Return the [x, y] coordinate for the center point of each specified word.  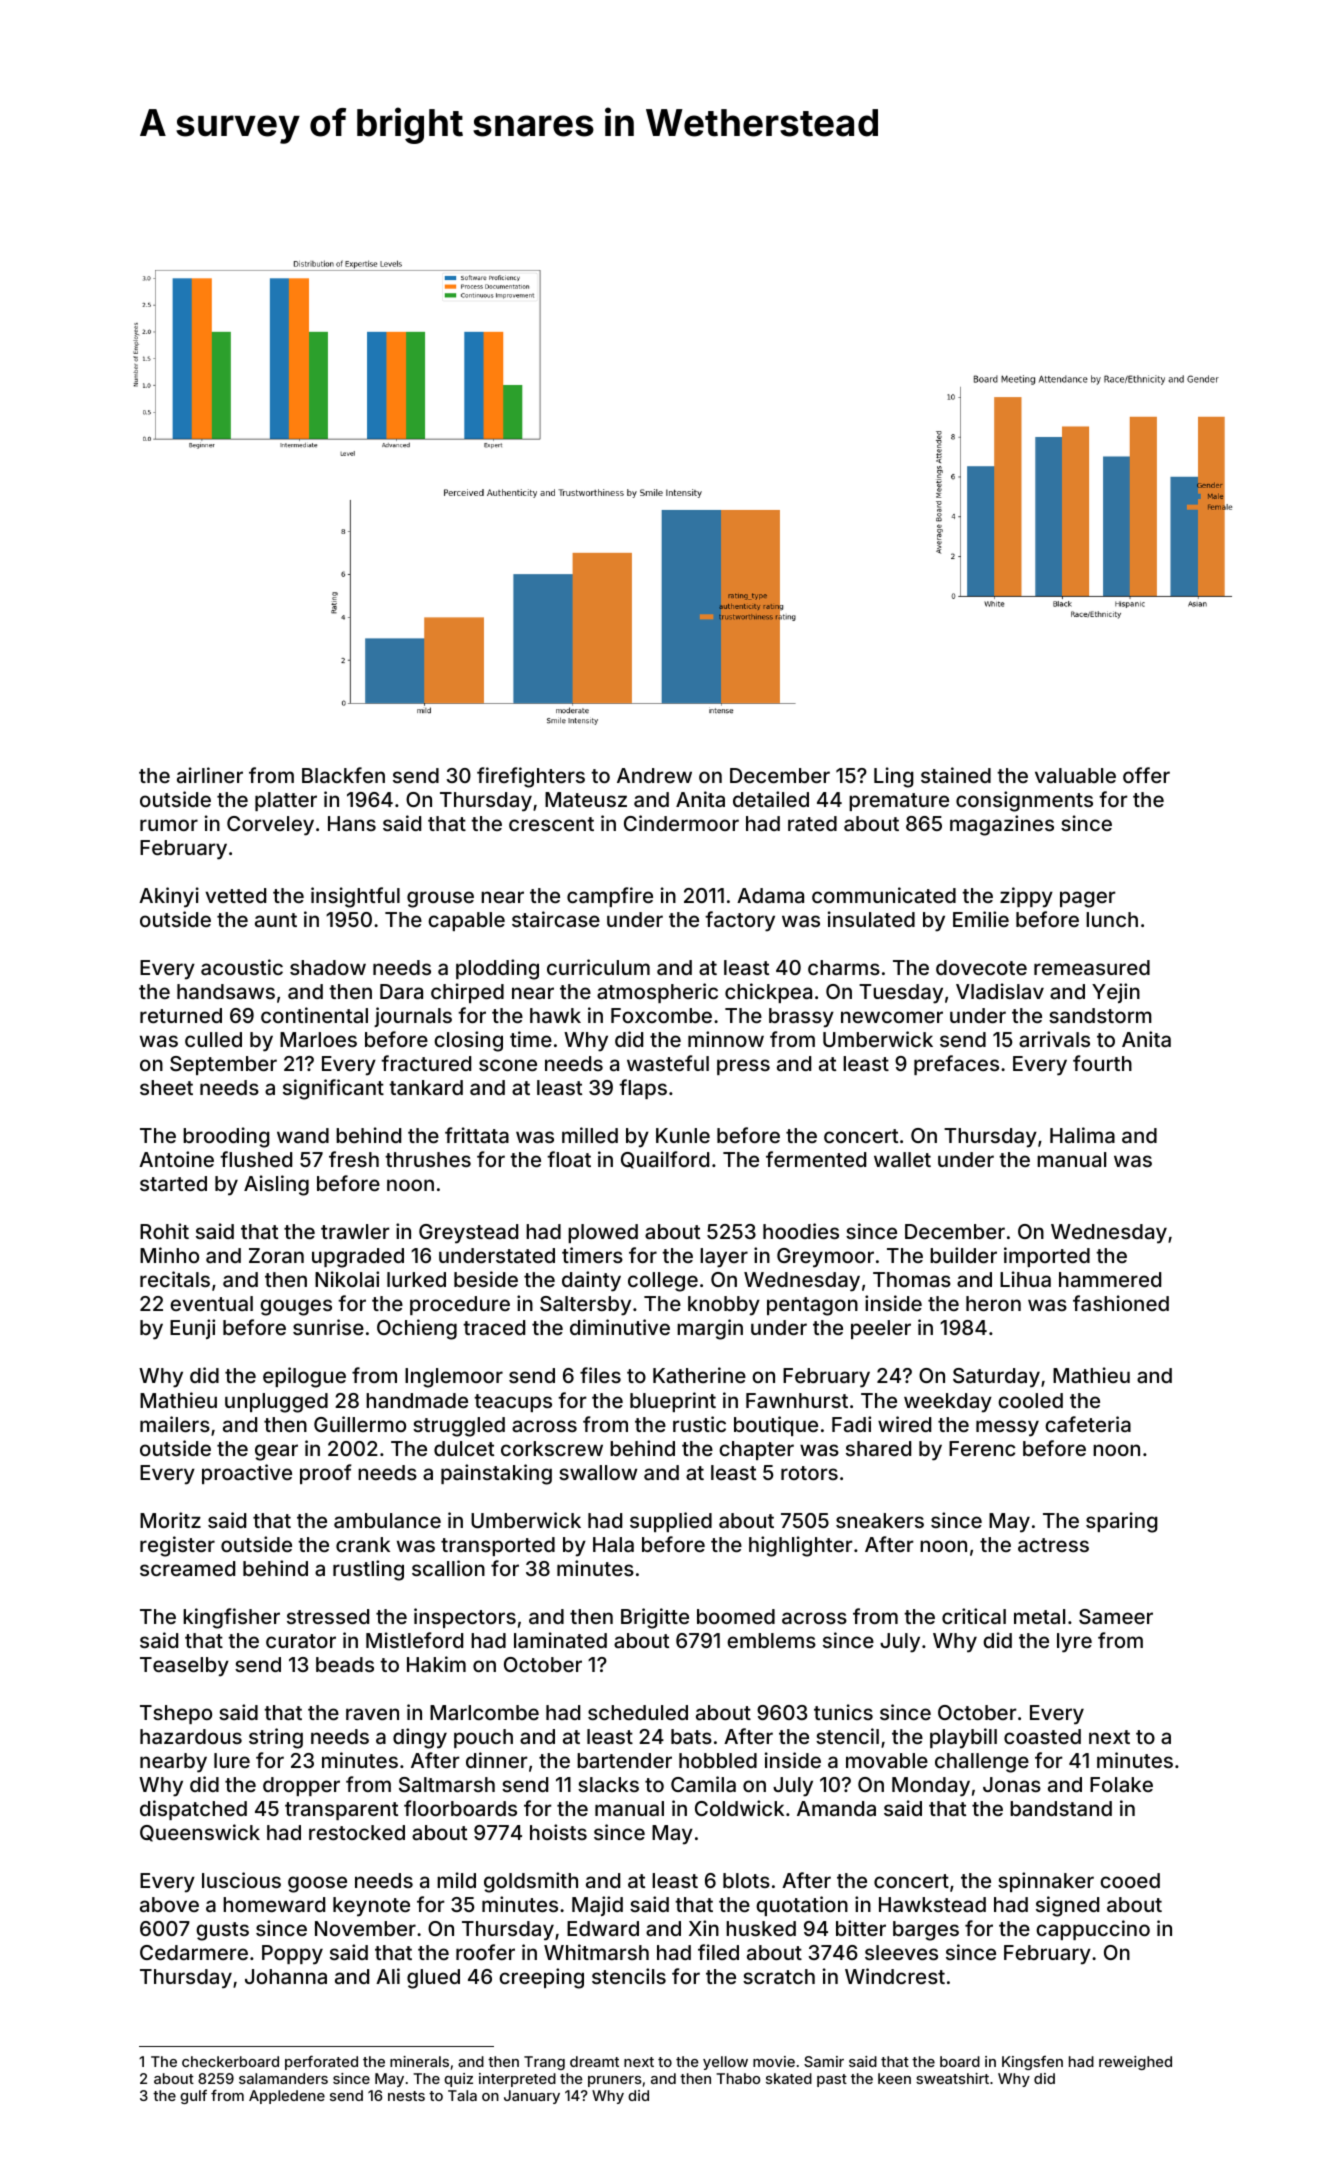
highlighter [801, 1546]
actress [1053, 1545]
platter [286, 801]
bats [691, 1736]
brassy [801, 1018]
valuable [1075, 775]
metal [1039, 1616]
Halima [1082, 1135]
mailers [175, 1424]
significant [333, 1089]
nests [406, 2096]
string [276, 1738]
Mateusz [586, 799]
